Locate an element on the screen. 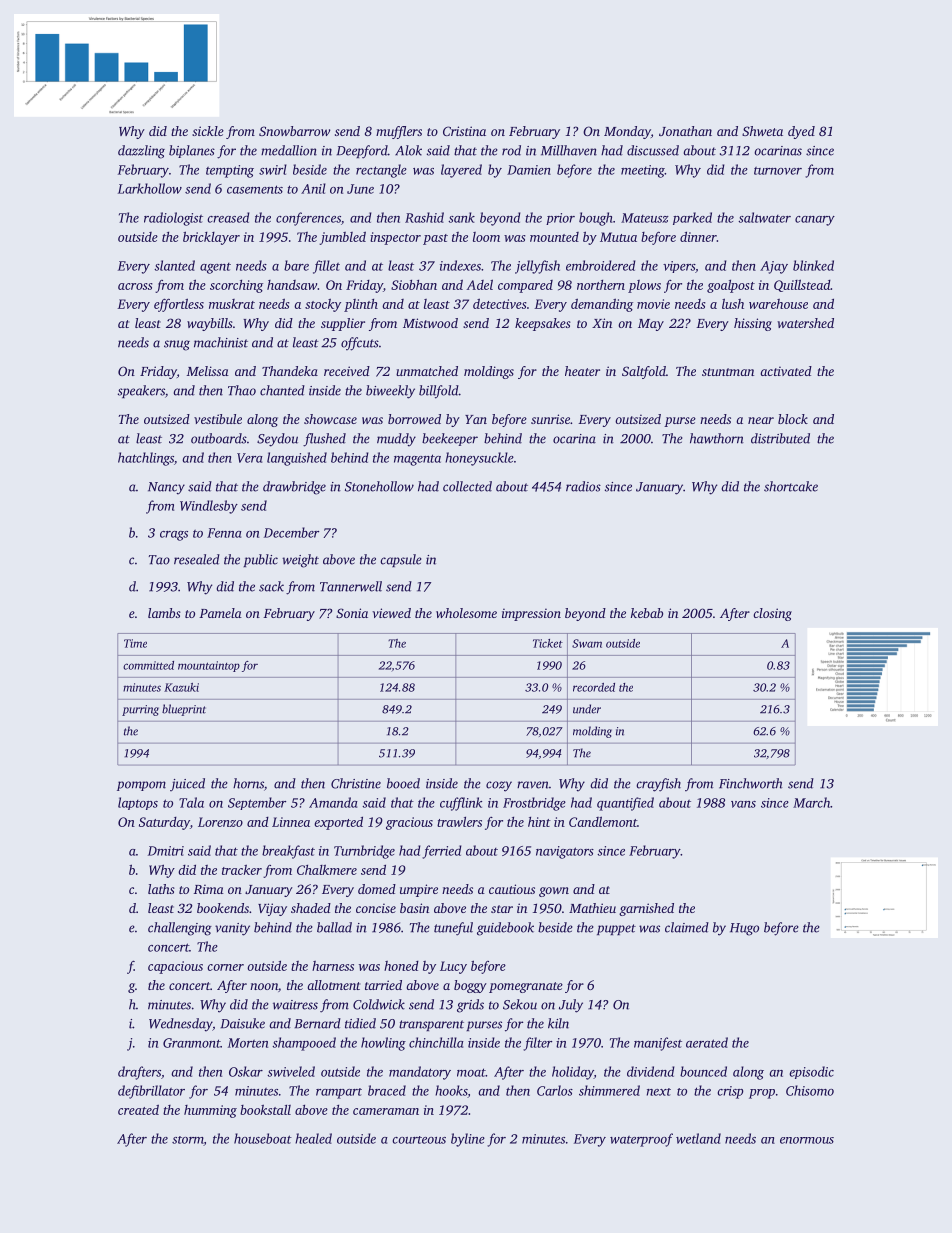 The width and height of the screenshot is (952, 1233). Hugo is located at coordinates (744, 929).
